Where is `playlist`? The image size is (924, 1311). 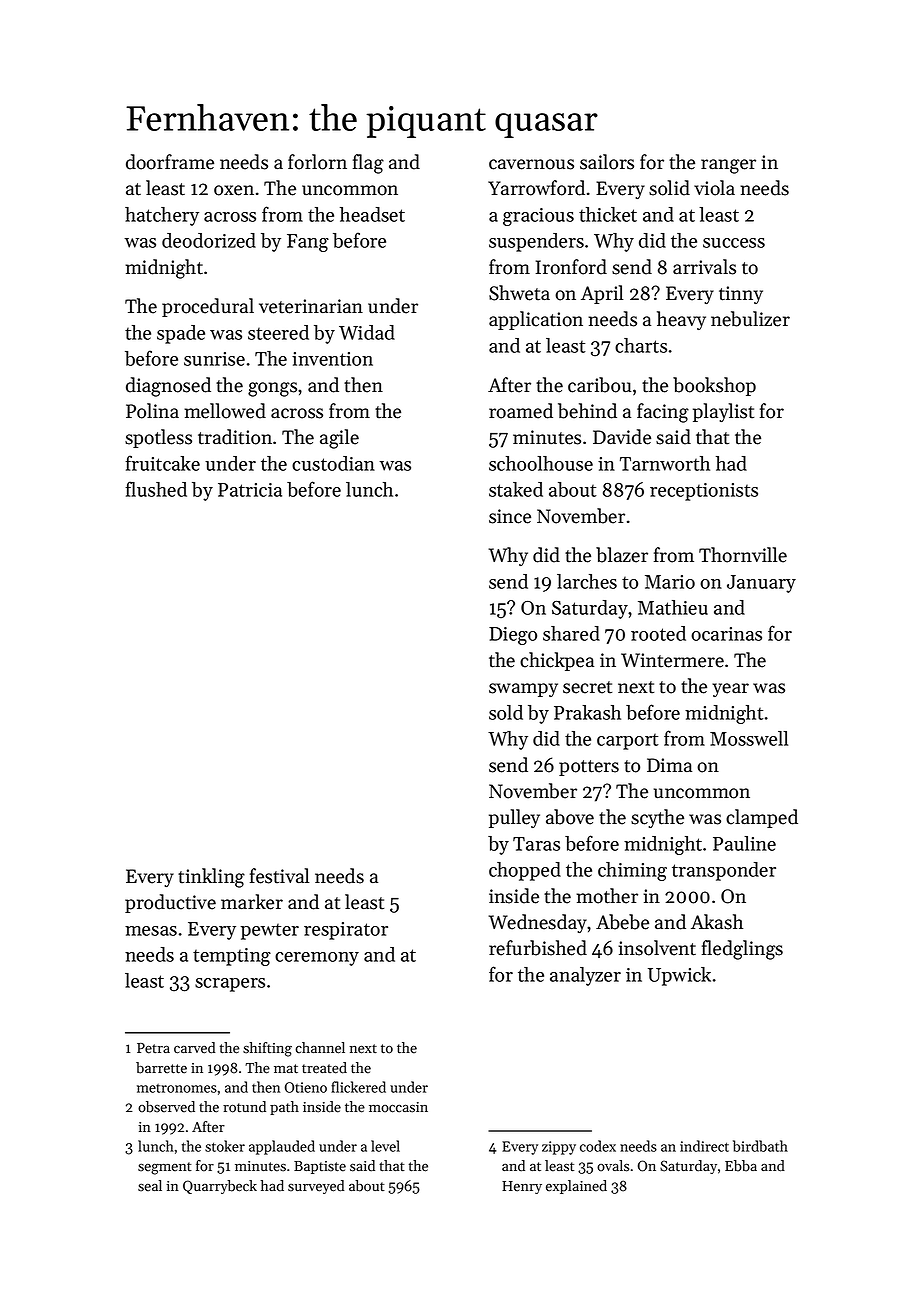
playlist is located at coordinates (723, 412).
